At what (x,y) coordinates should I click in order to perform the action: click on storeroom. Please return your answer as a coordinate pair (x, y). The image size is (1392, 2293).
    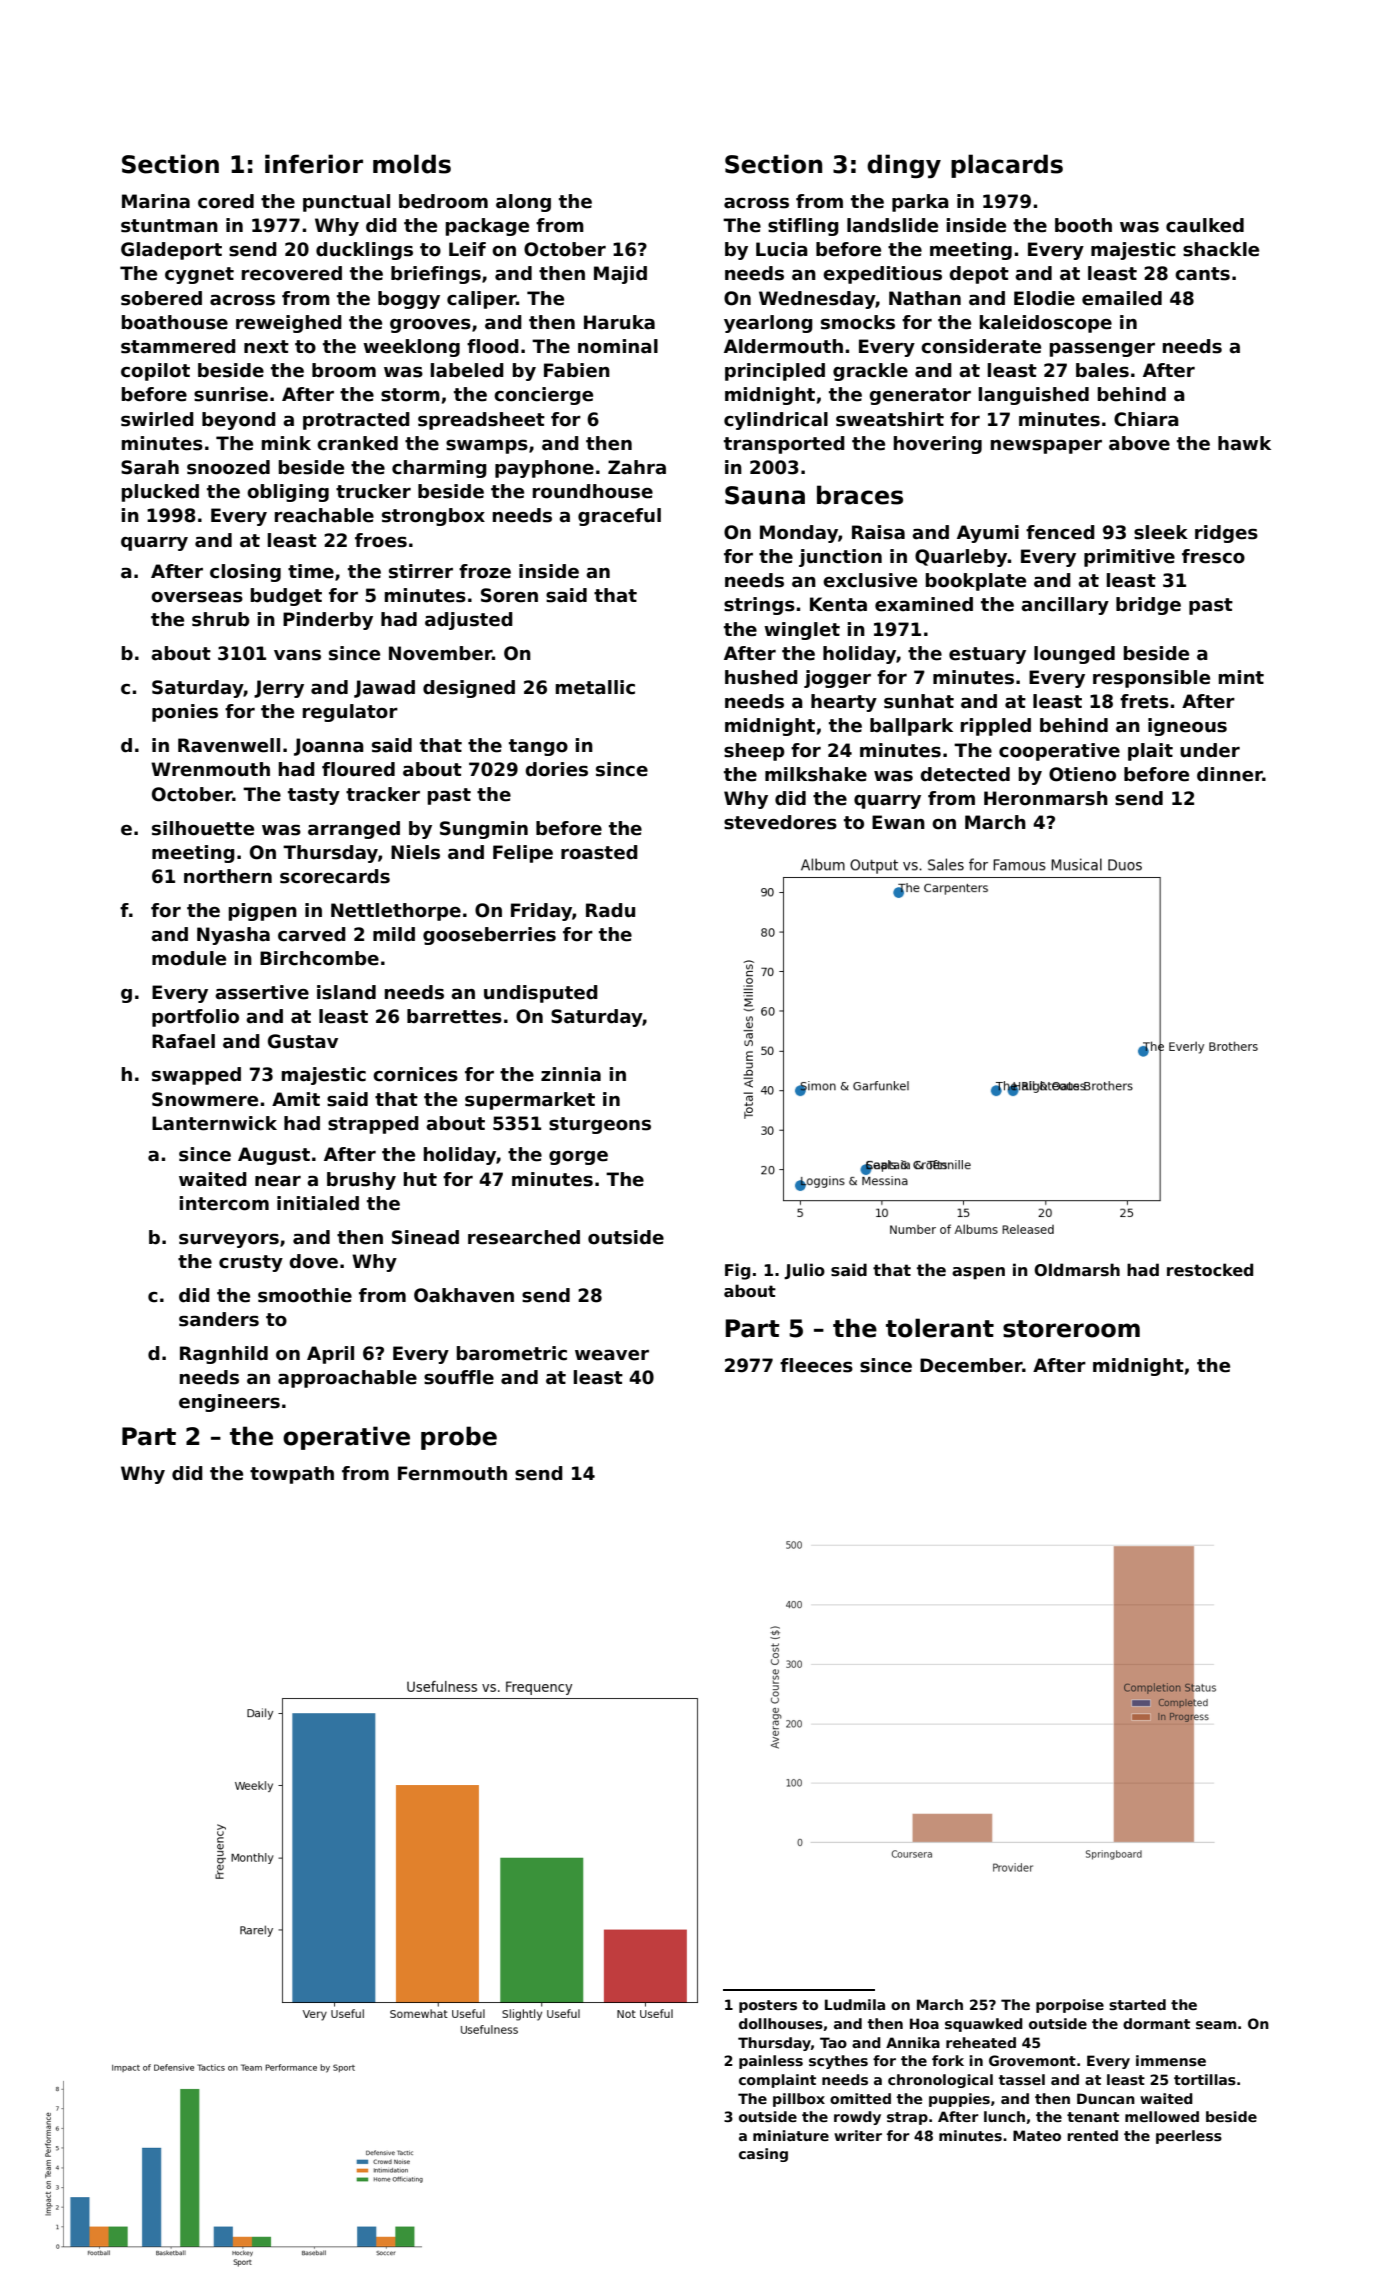
    Looking at the image, I should click on (1071, 1329).
